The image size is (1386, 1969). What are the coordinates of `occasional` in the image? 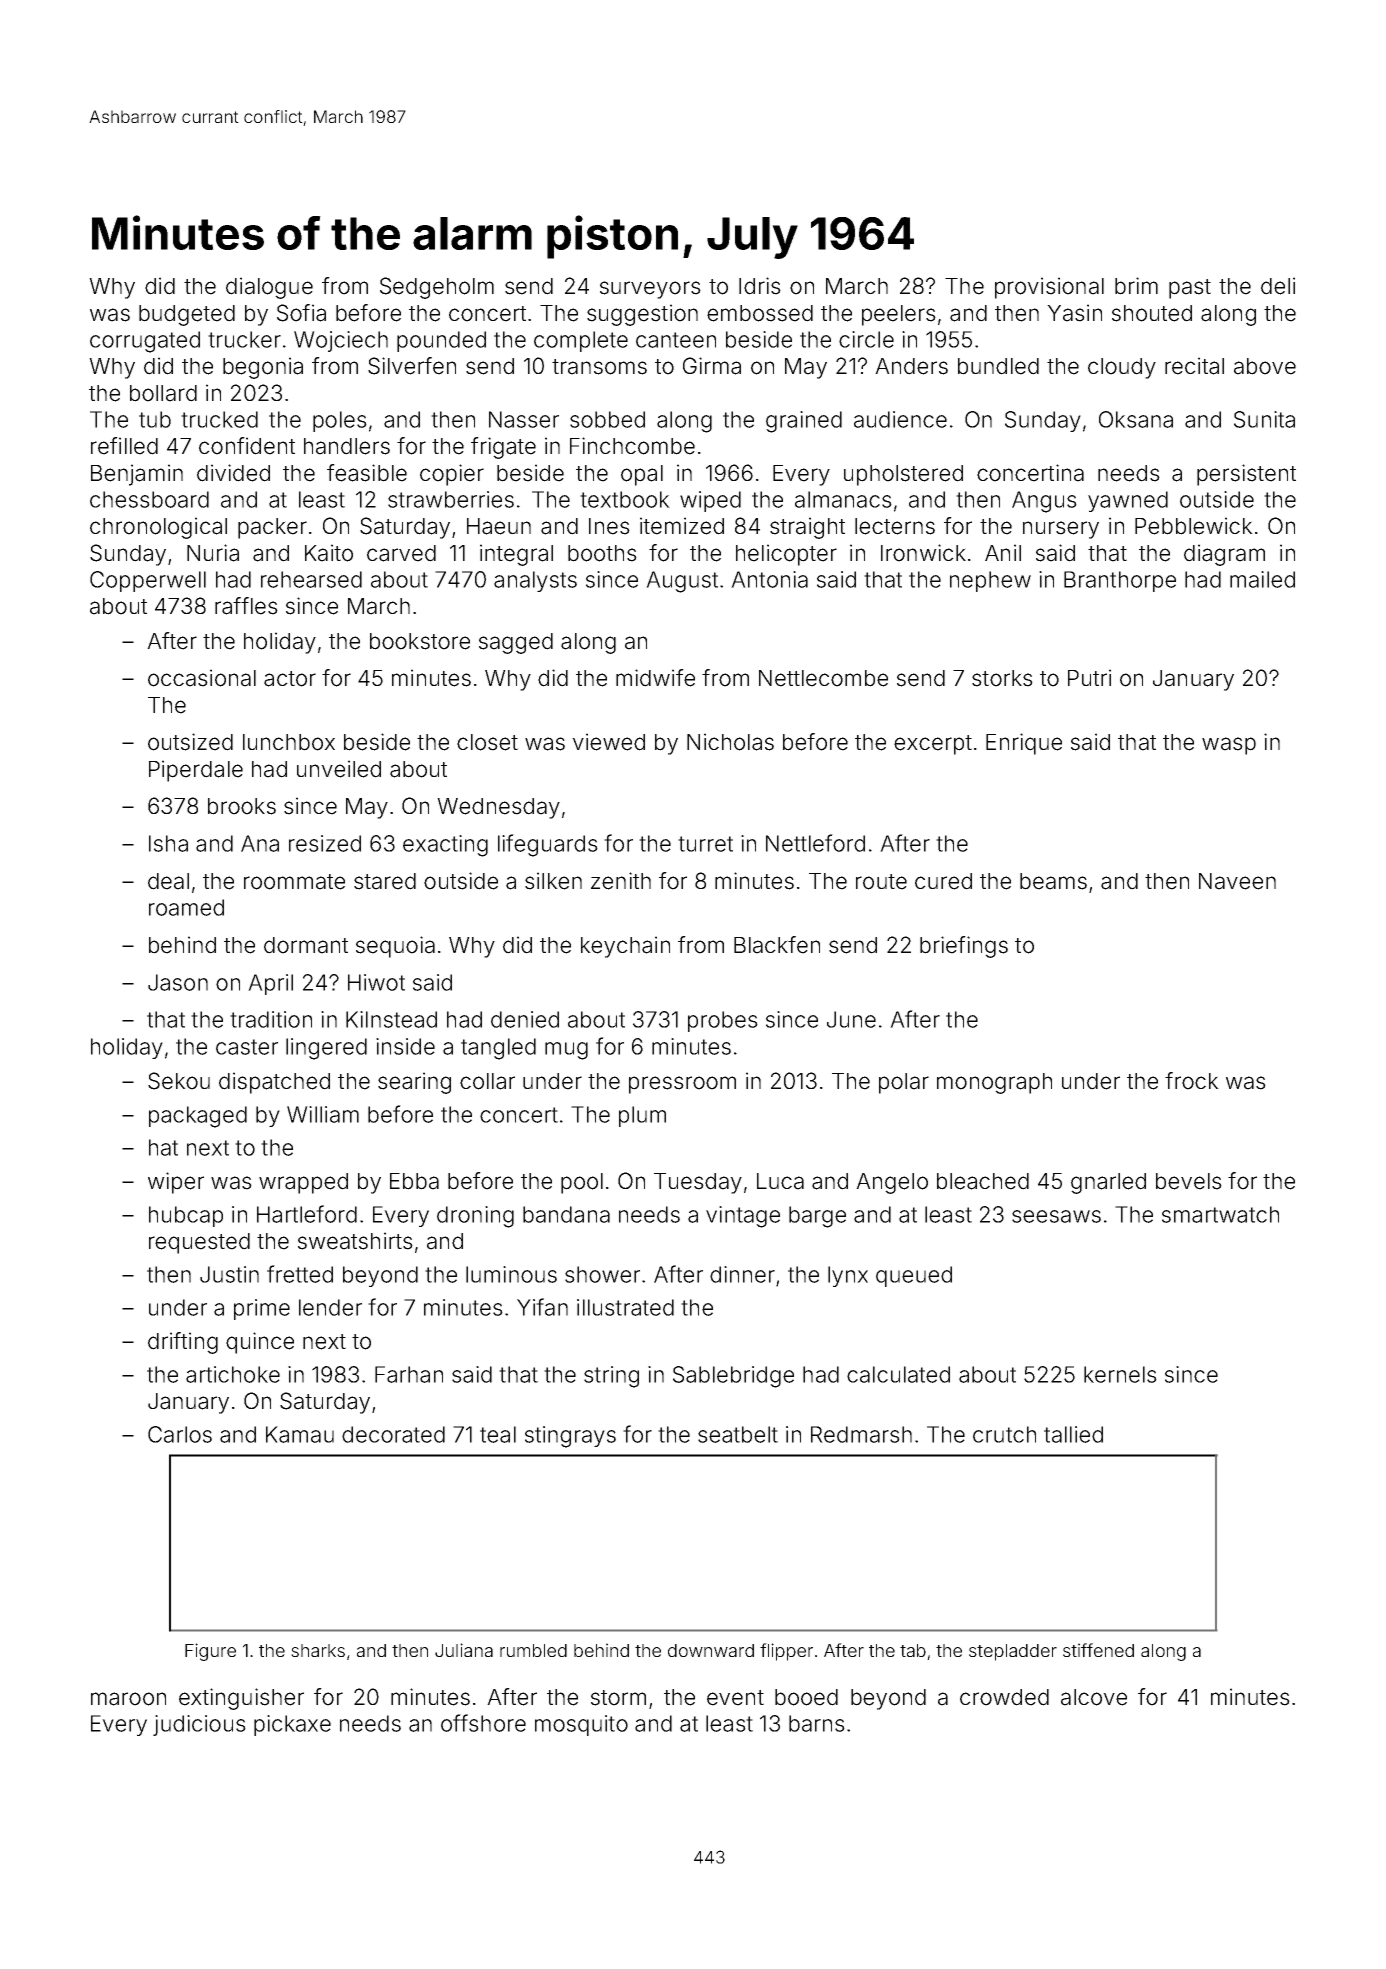 It's located at (202, 678).
